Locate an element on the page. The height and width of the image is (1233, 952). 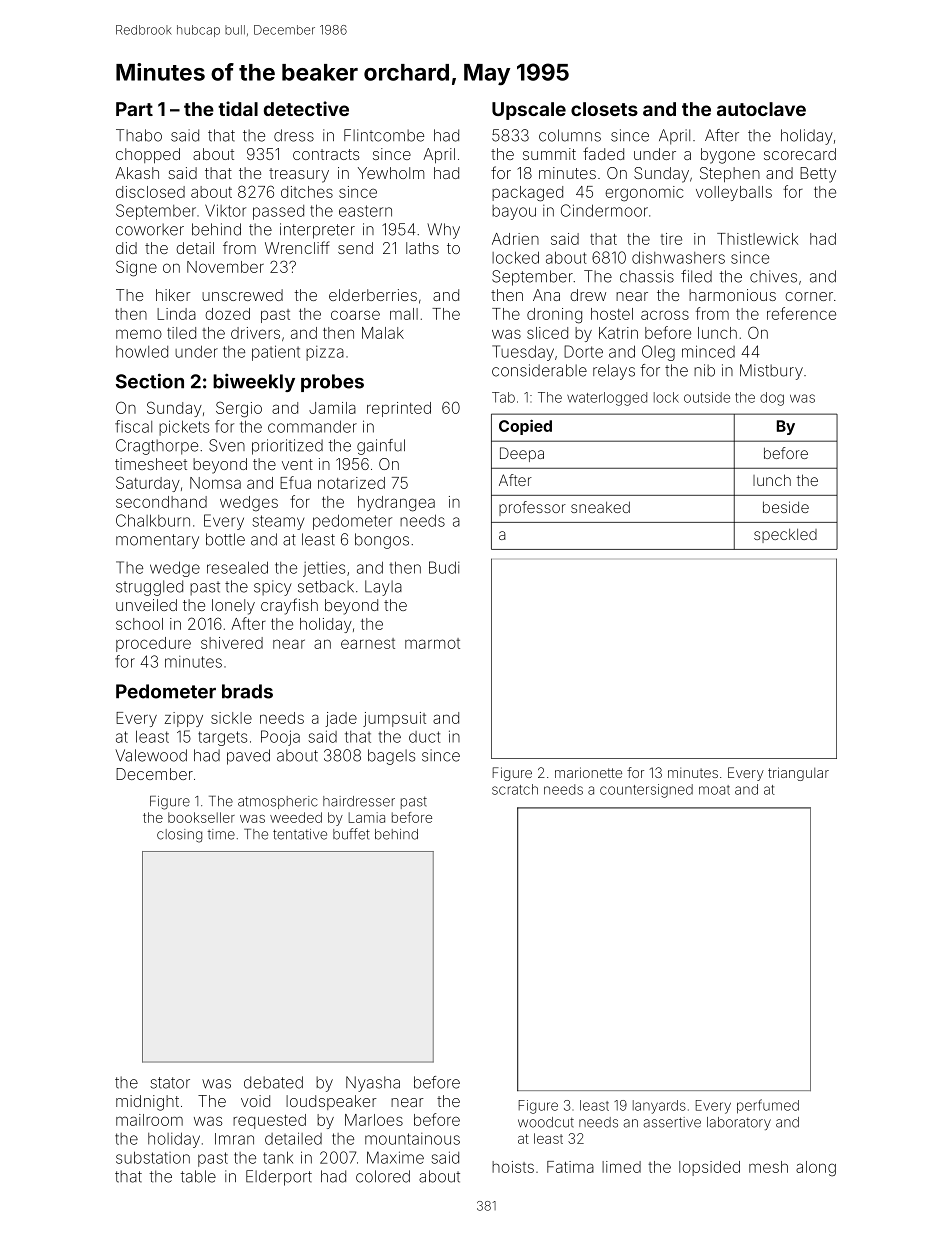
prioritized is located at coordinates (287, 447).
